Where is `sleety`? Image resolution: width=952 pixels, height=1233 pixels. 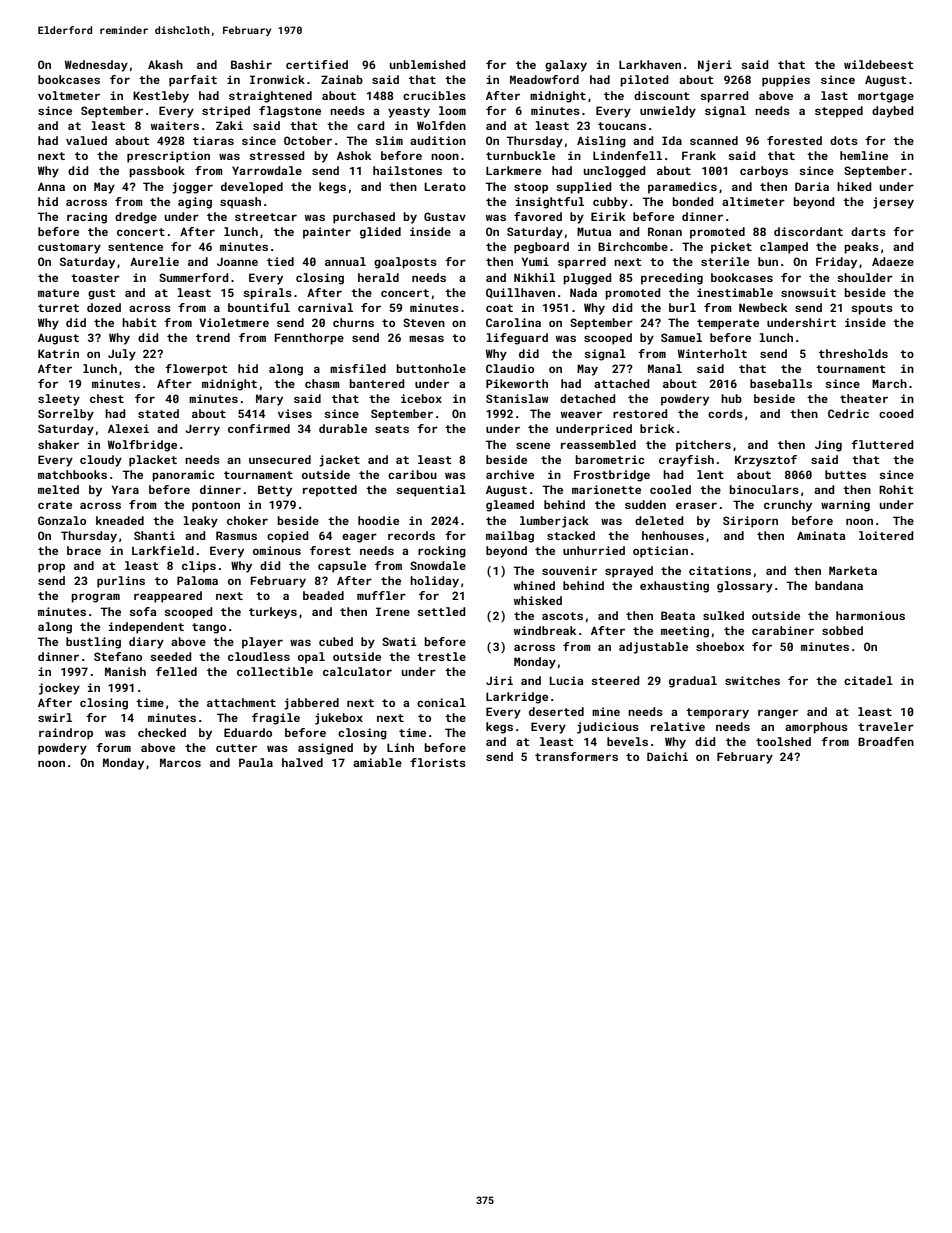
sleety is located at coordinates (59, 400).
